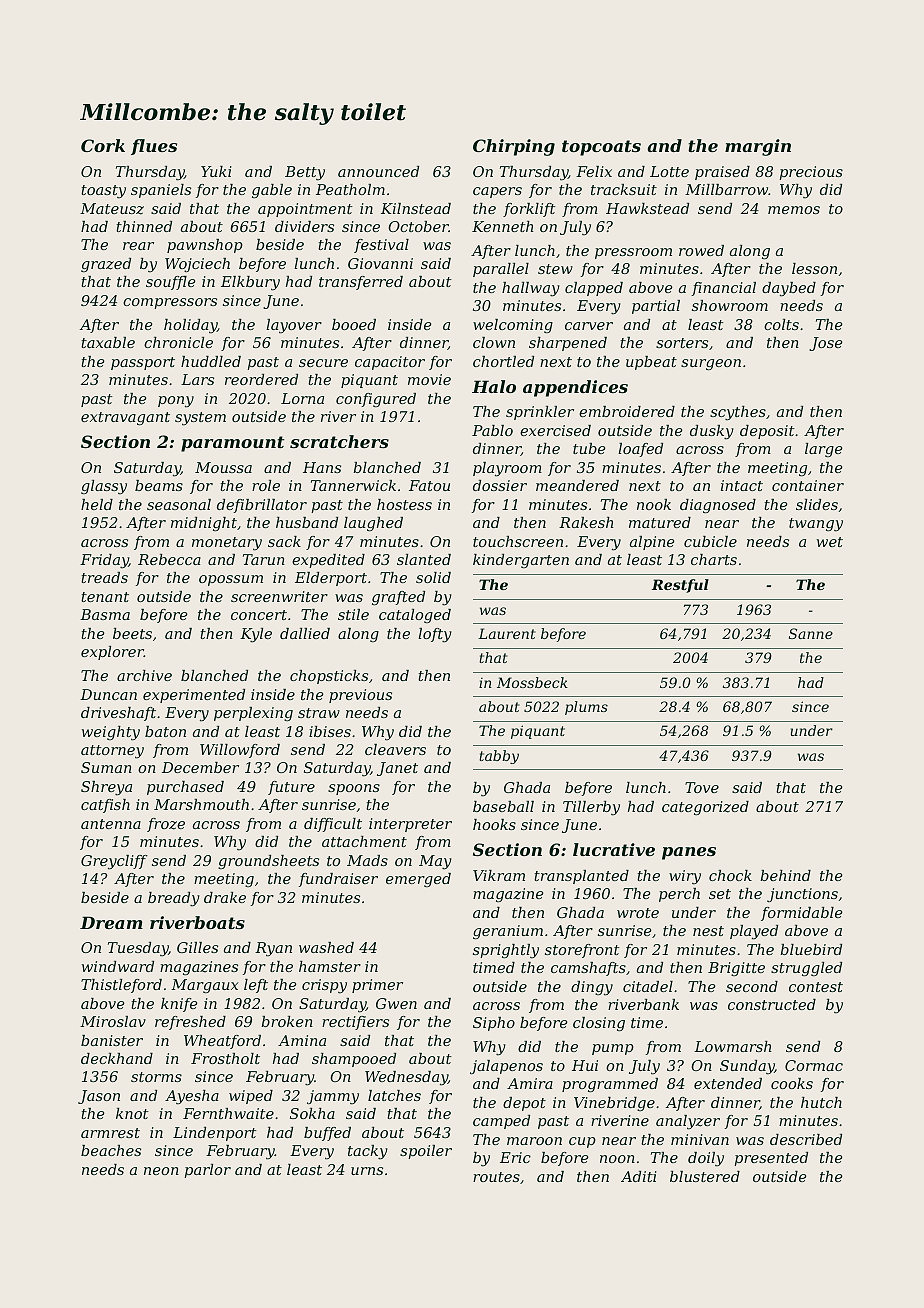  Describe the element at coordinates (396, 1003) in the page. I see `Gwen` at that location.
